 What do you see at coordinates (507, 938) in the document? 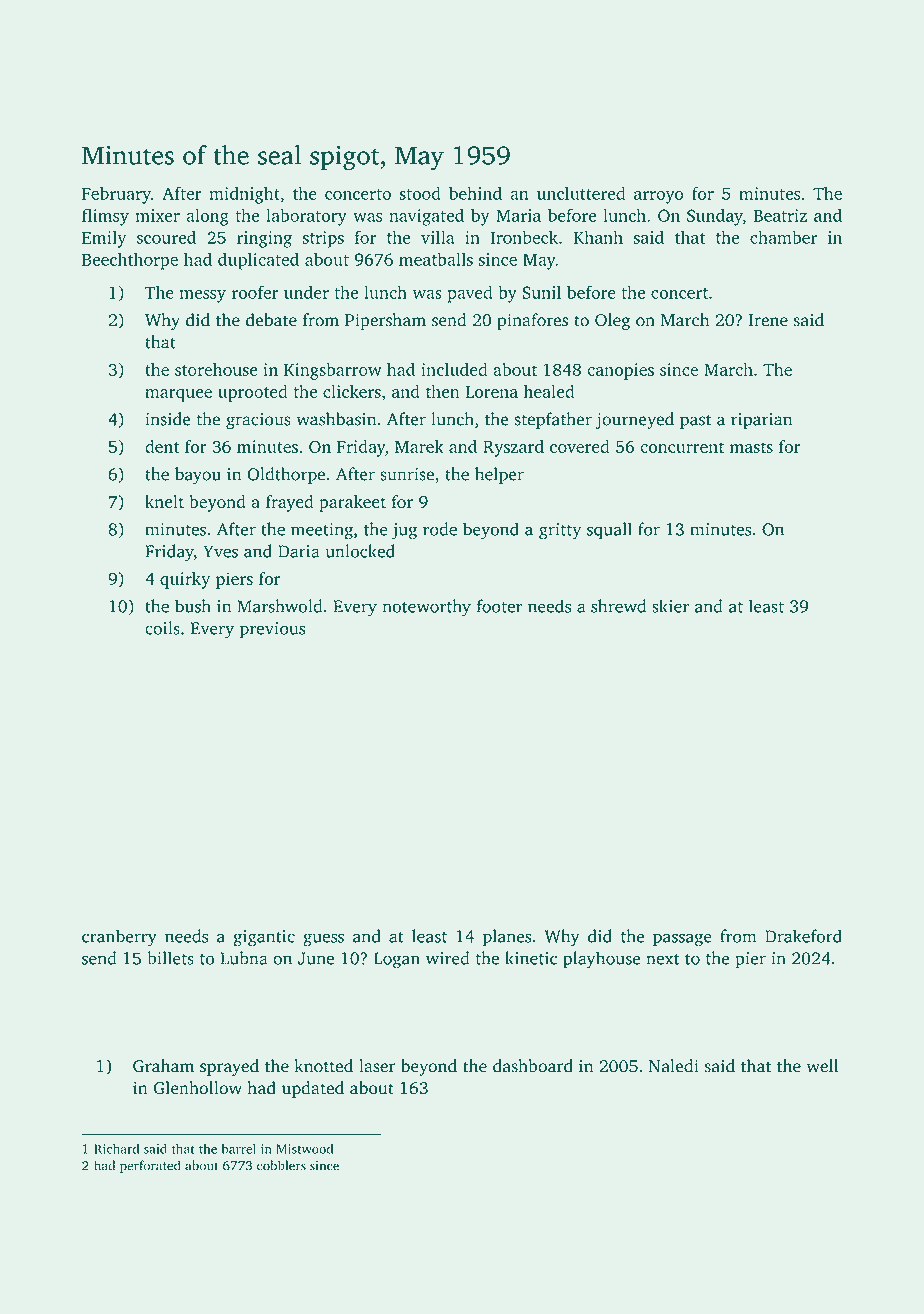
I see `planes` at bounding box center [507, 938].
